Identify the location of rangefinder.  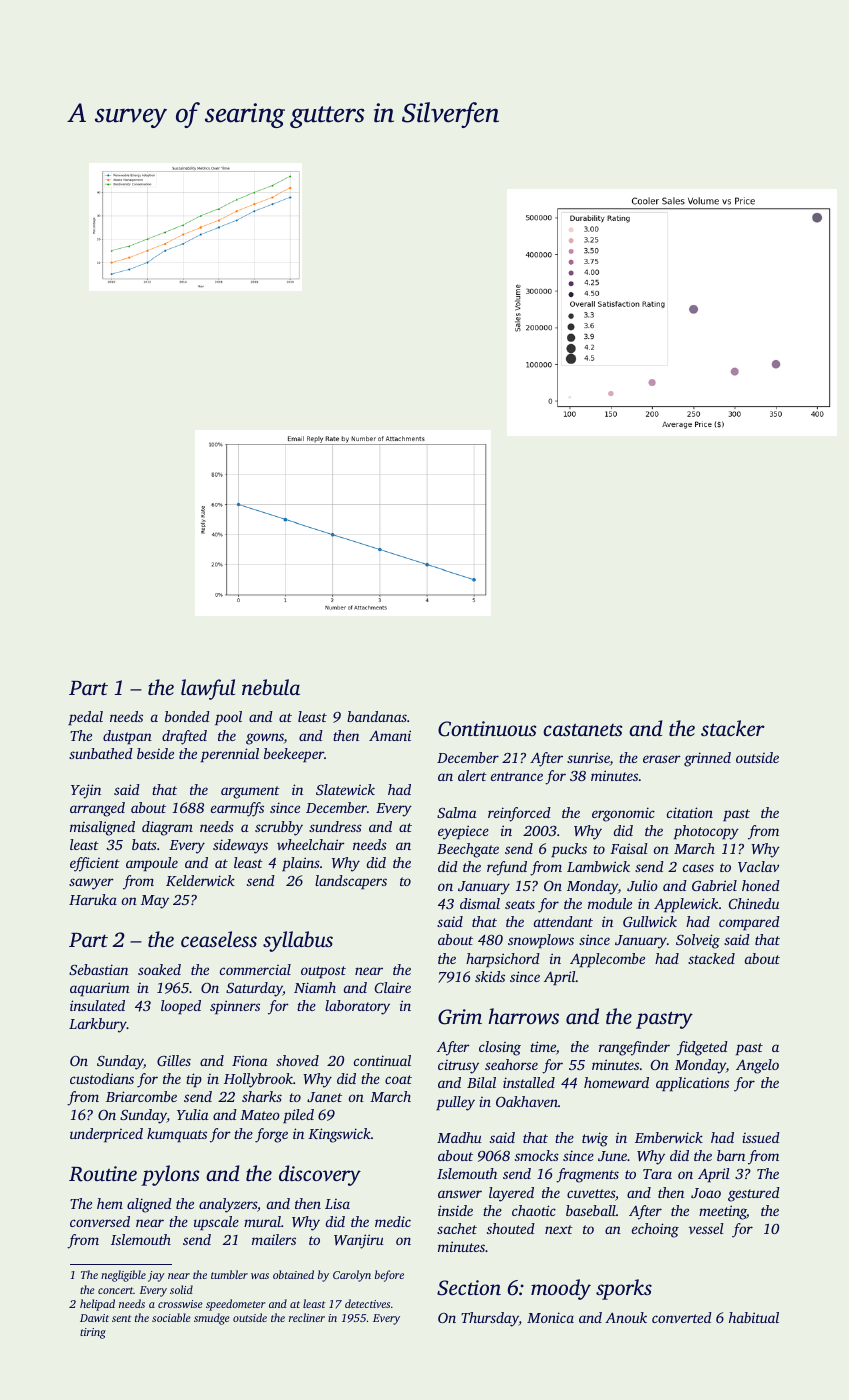
(634, 1048).
